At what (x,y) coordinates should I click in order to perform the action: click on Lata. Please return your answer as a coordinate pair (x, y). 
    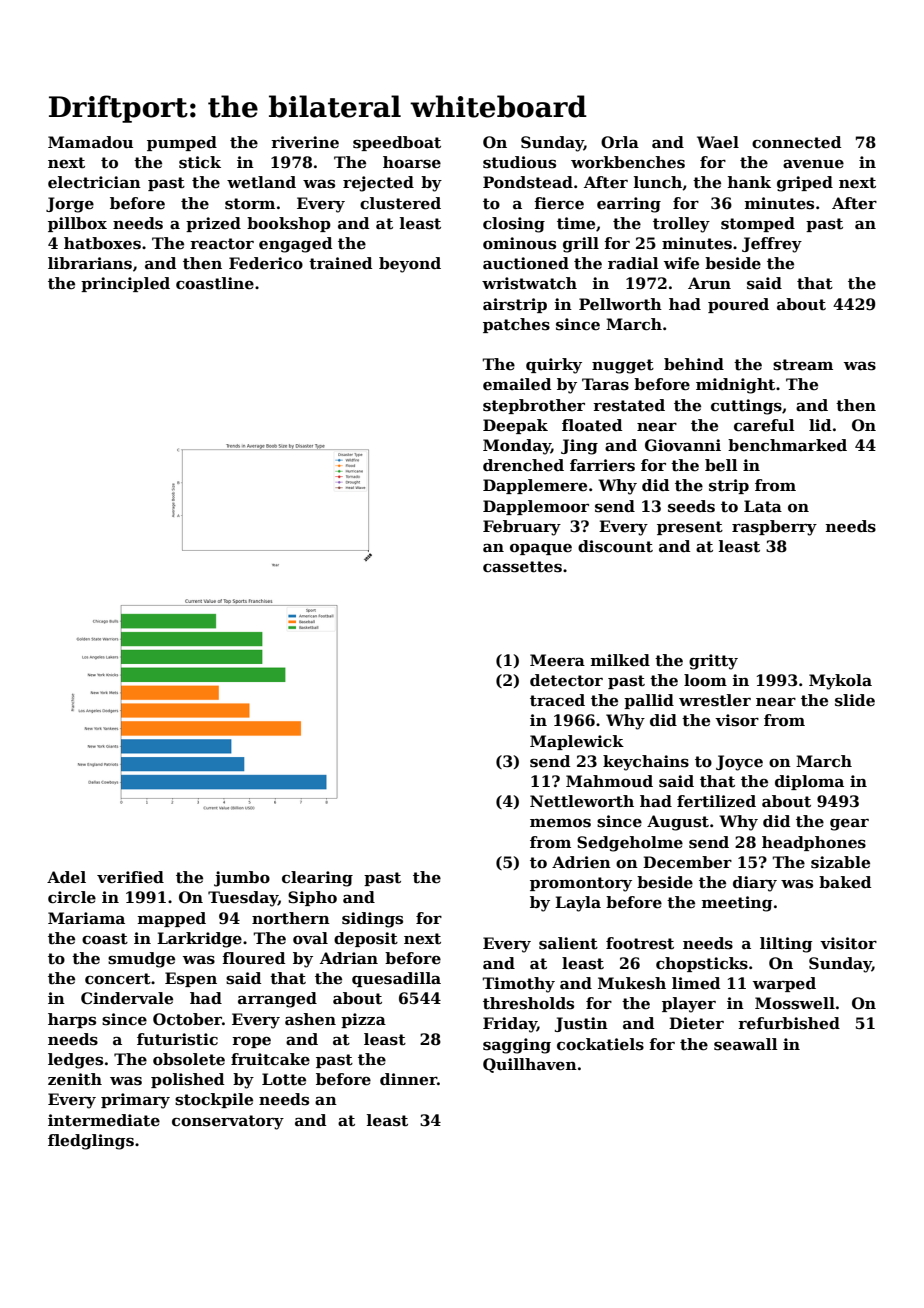
    Looking at the image, I should click on (763, 506).
